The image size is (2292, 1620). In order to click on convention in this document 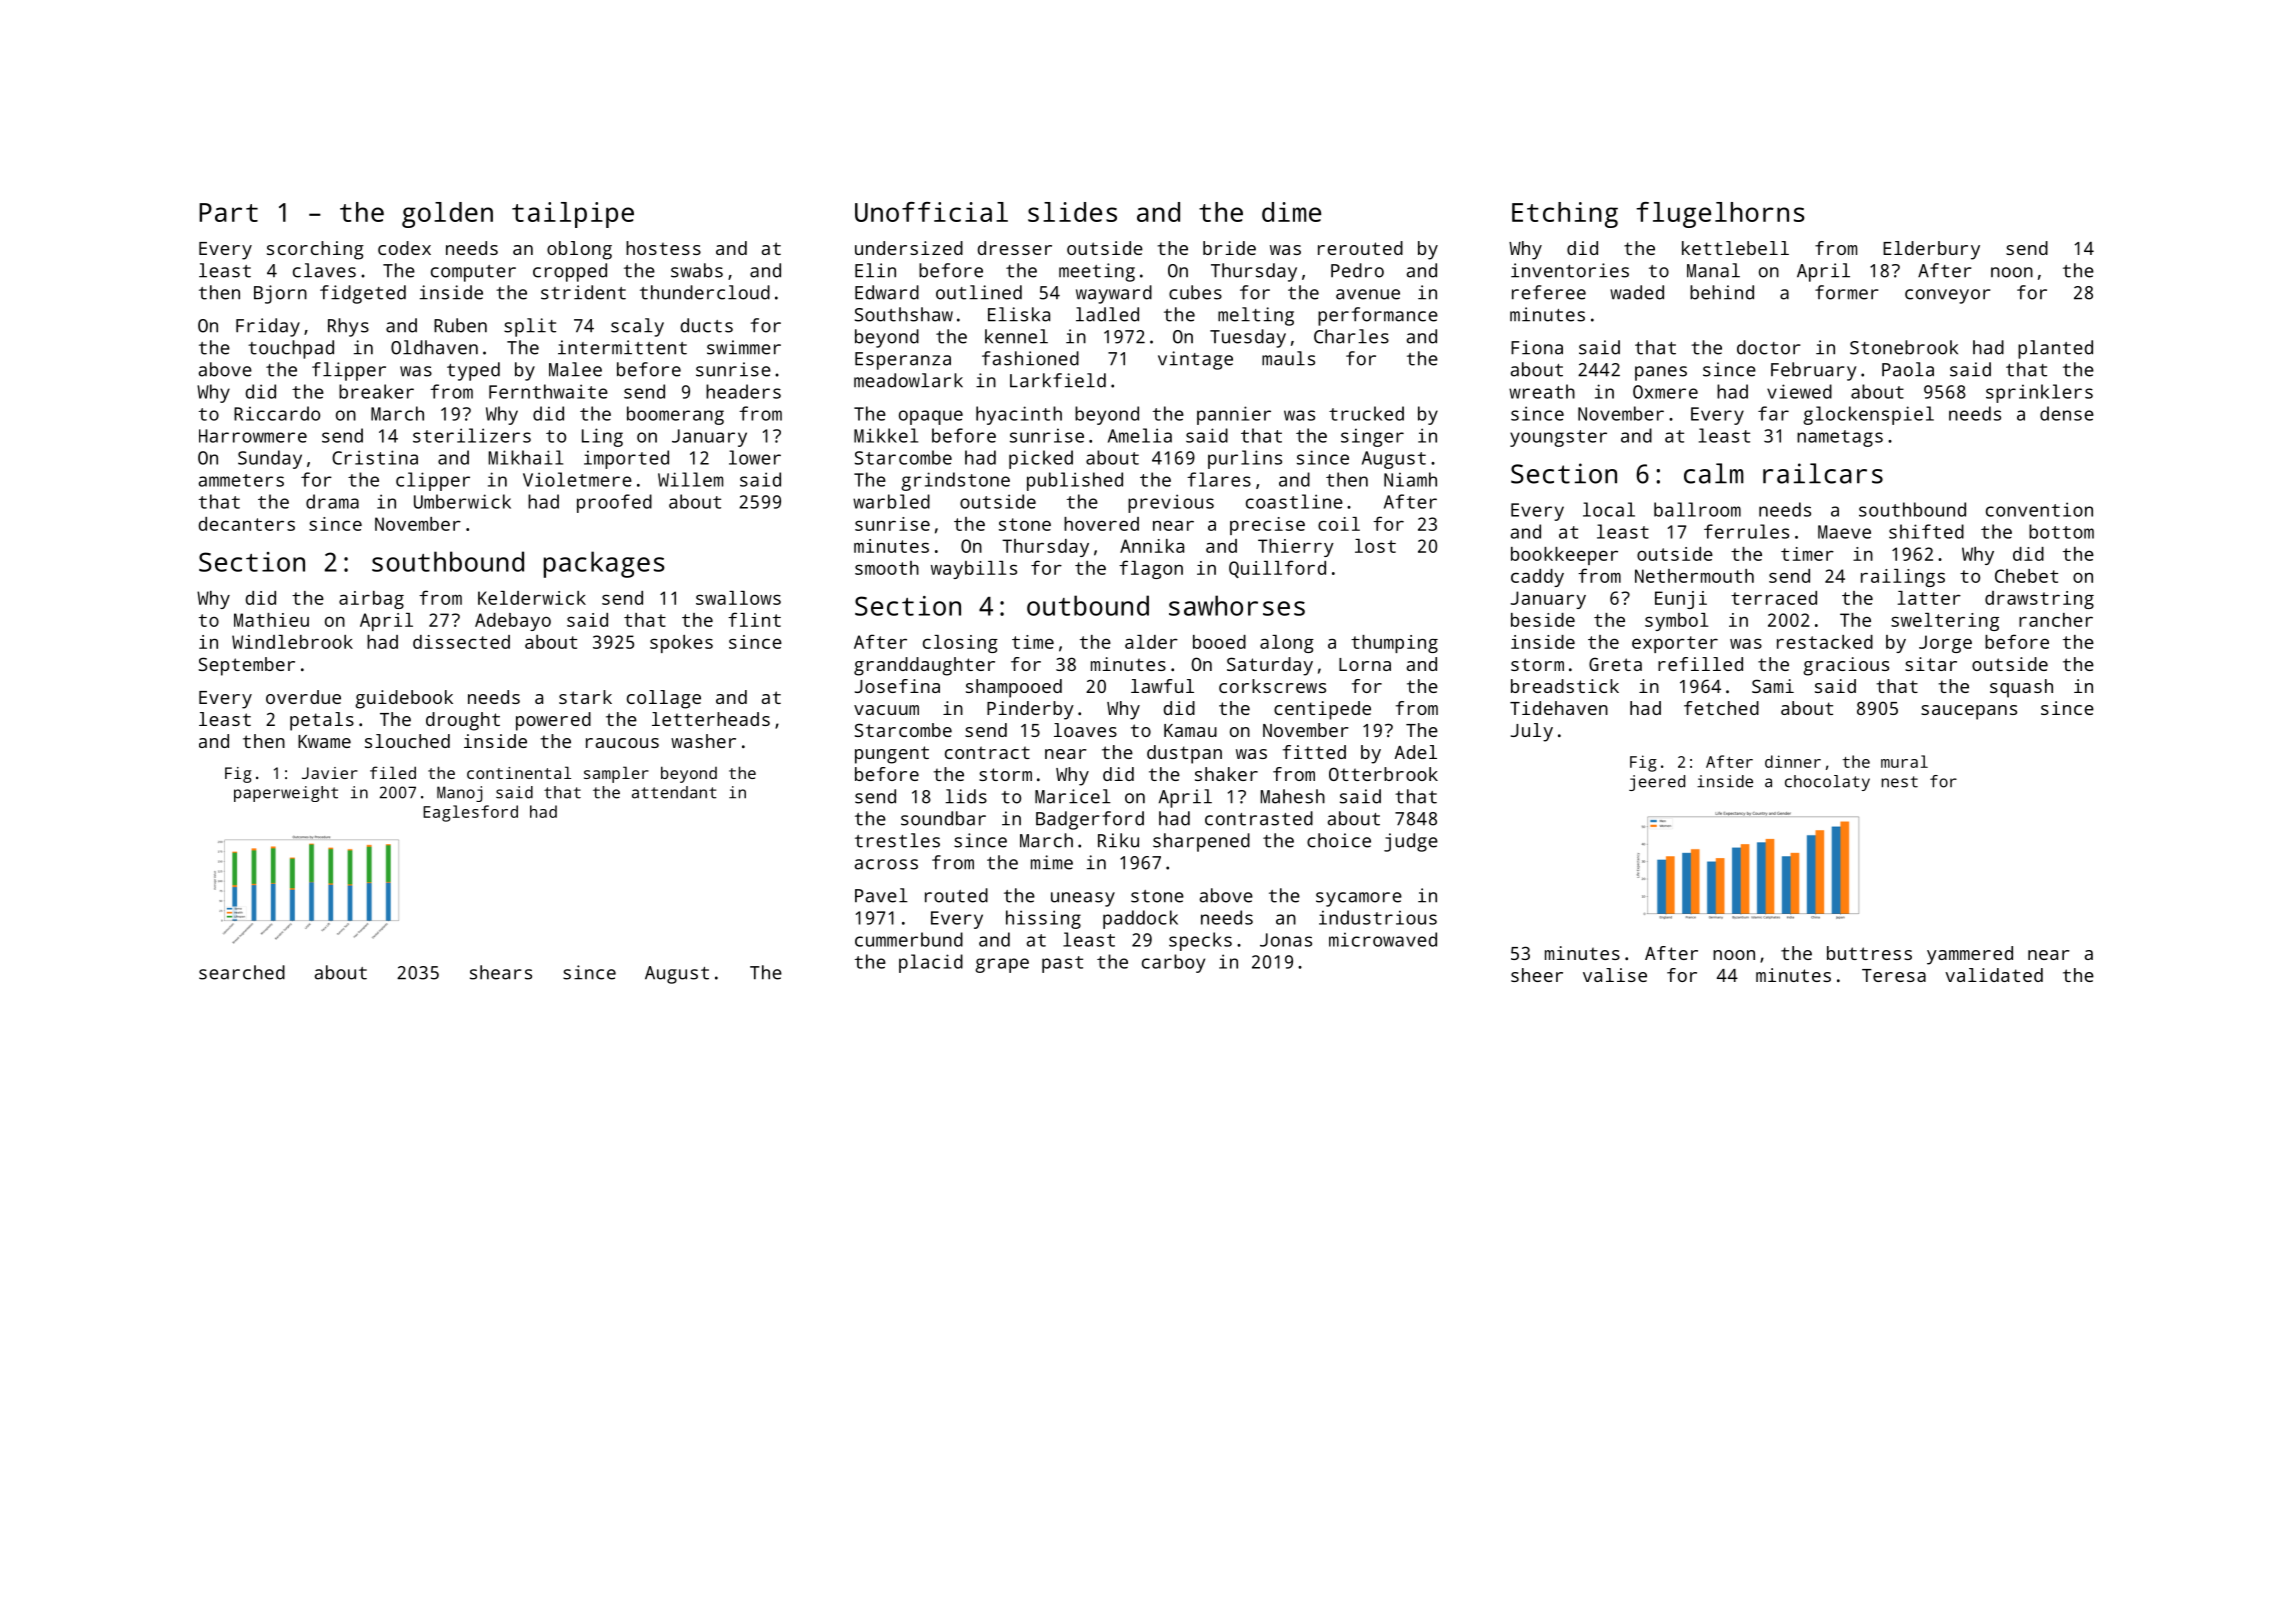, I will do `click(2039, 509)`.
